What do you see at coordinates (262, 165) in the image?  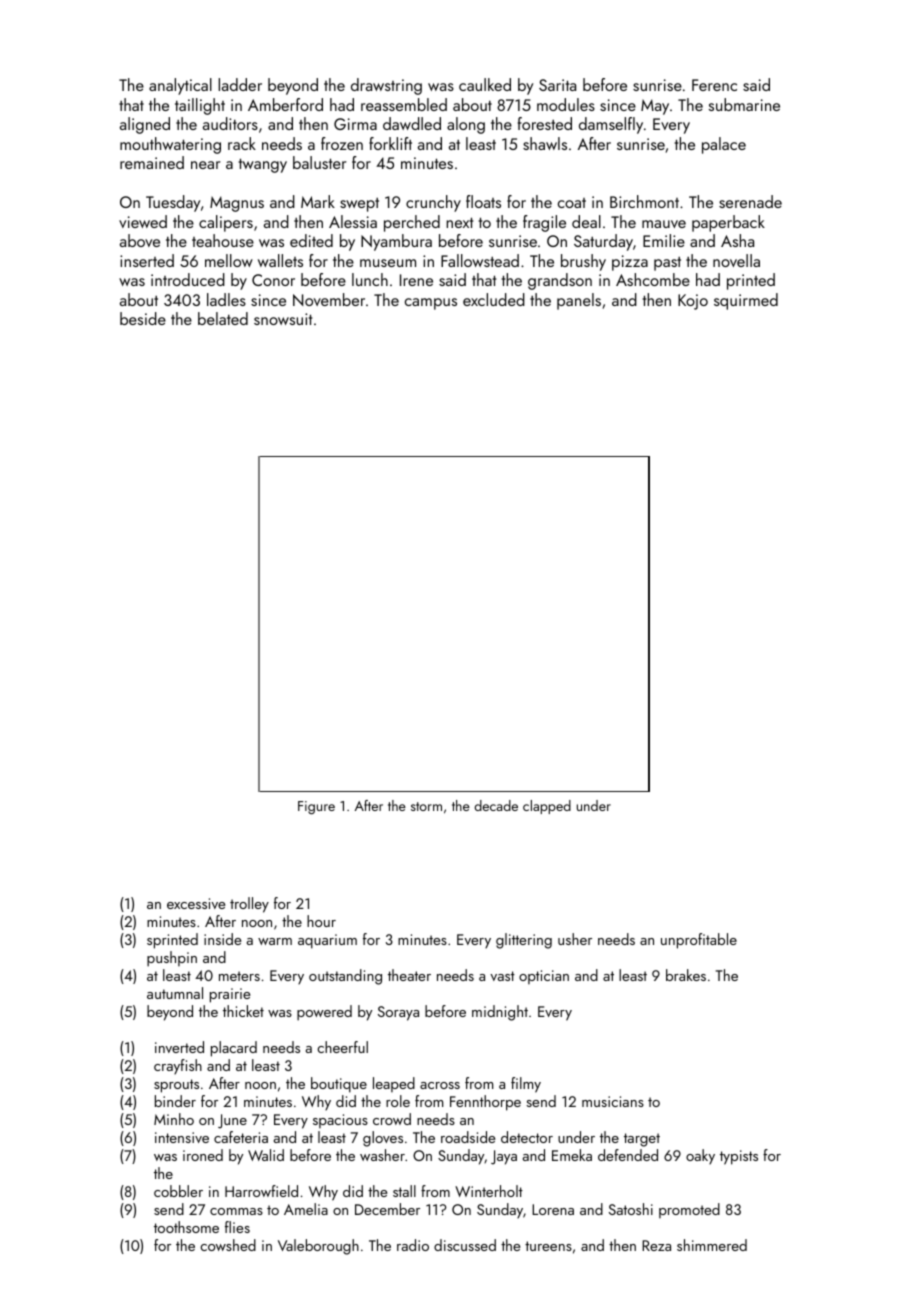 I see `twangy` at bounding box center [262, 165].
